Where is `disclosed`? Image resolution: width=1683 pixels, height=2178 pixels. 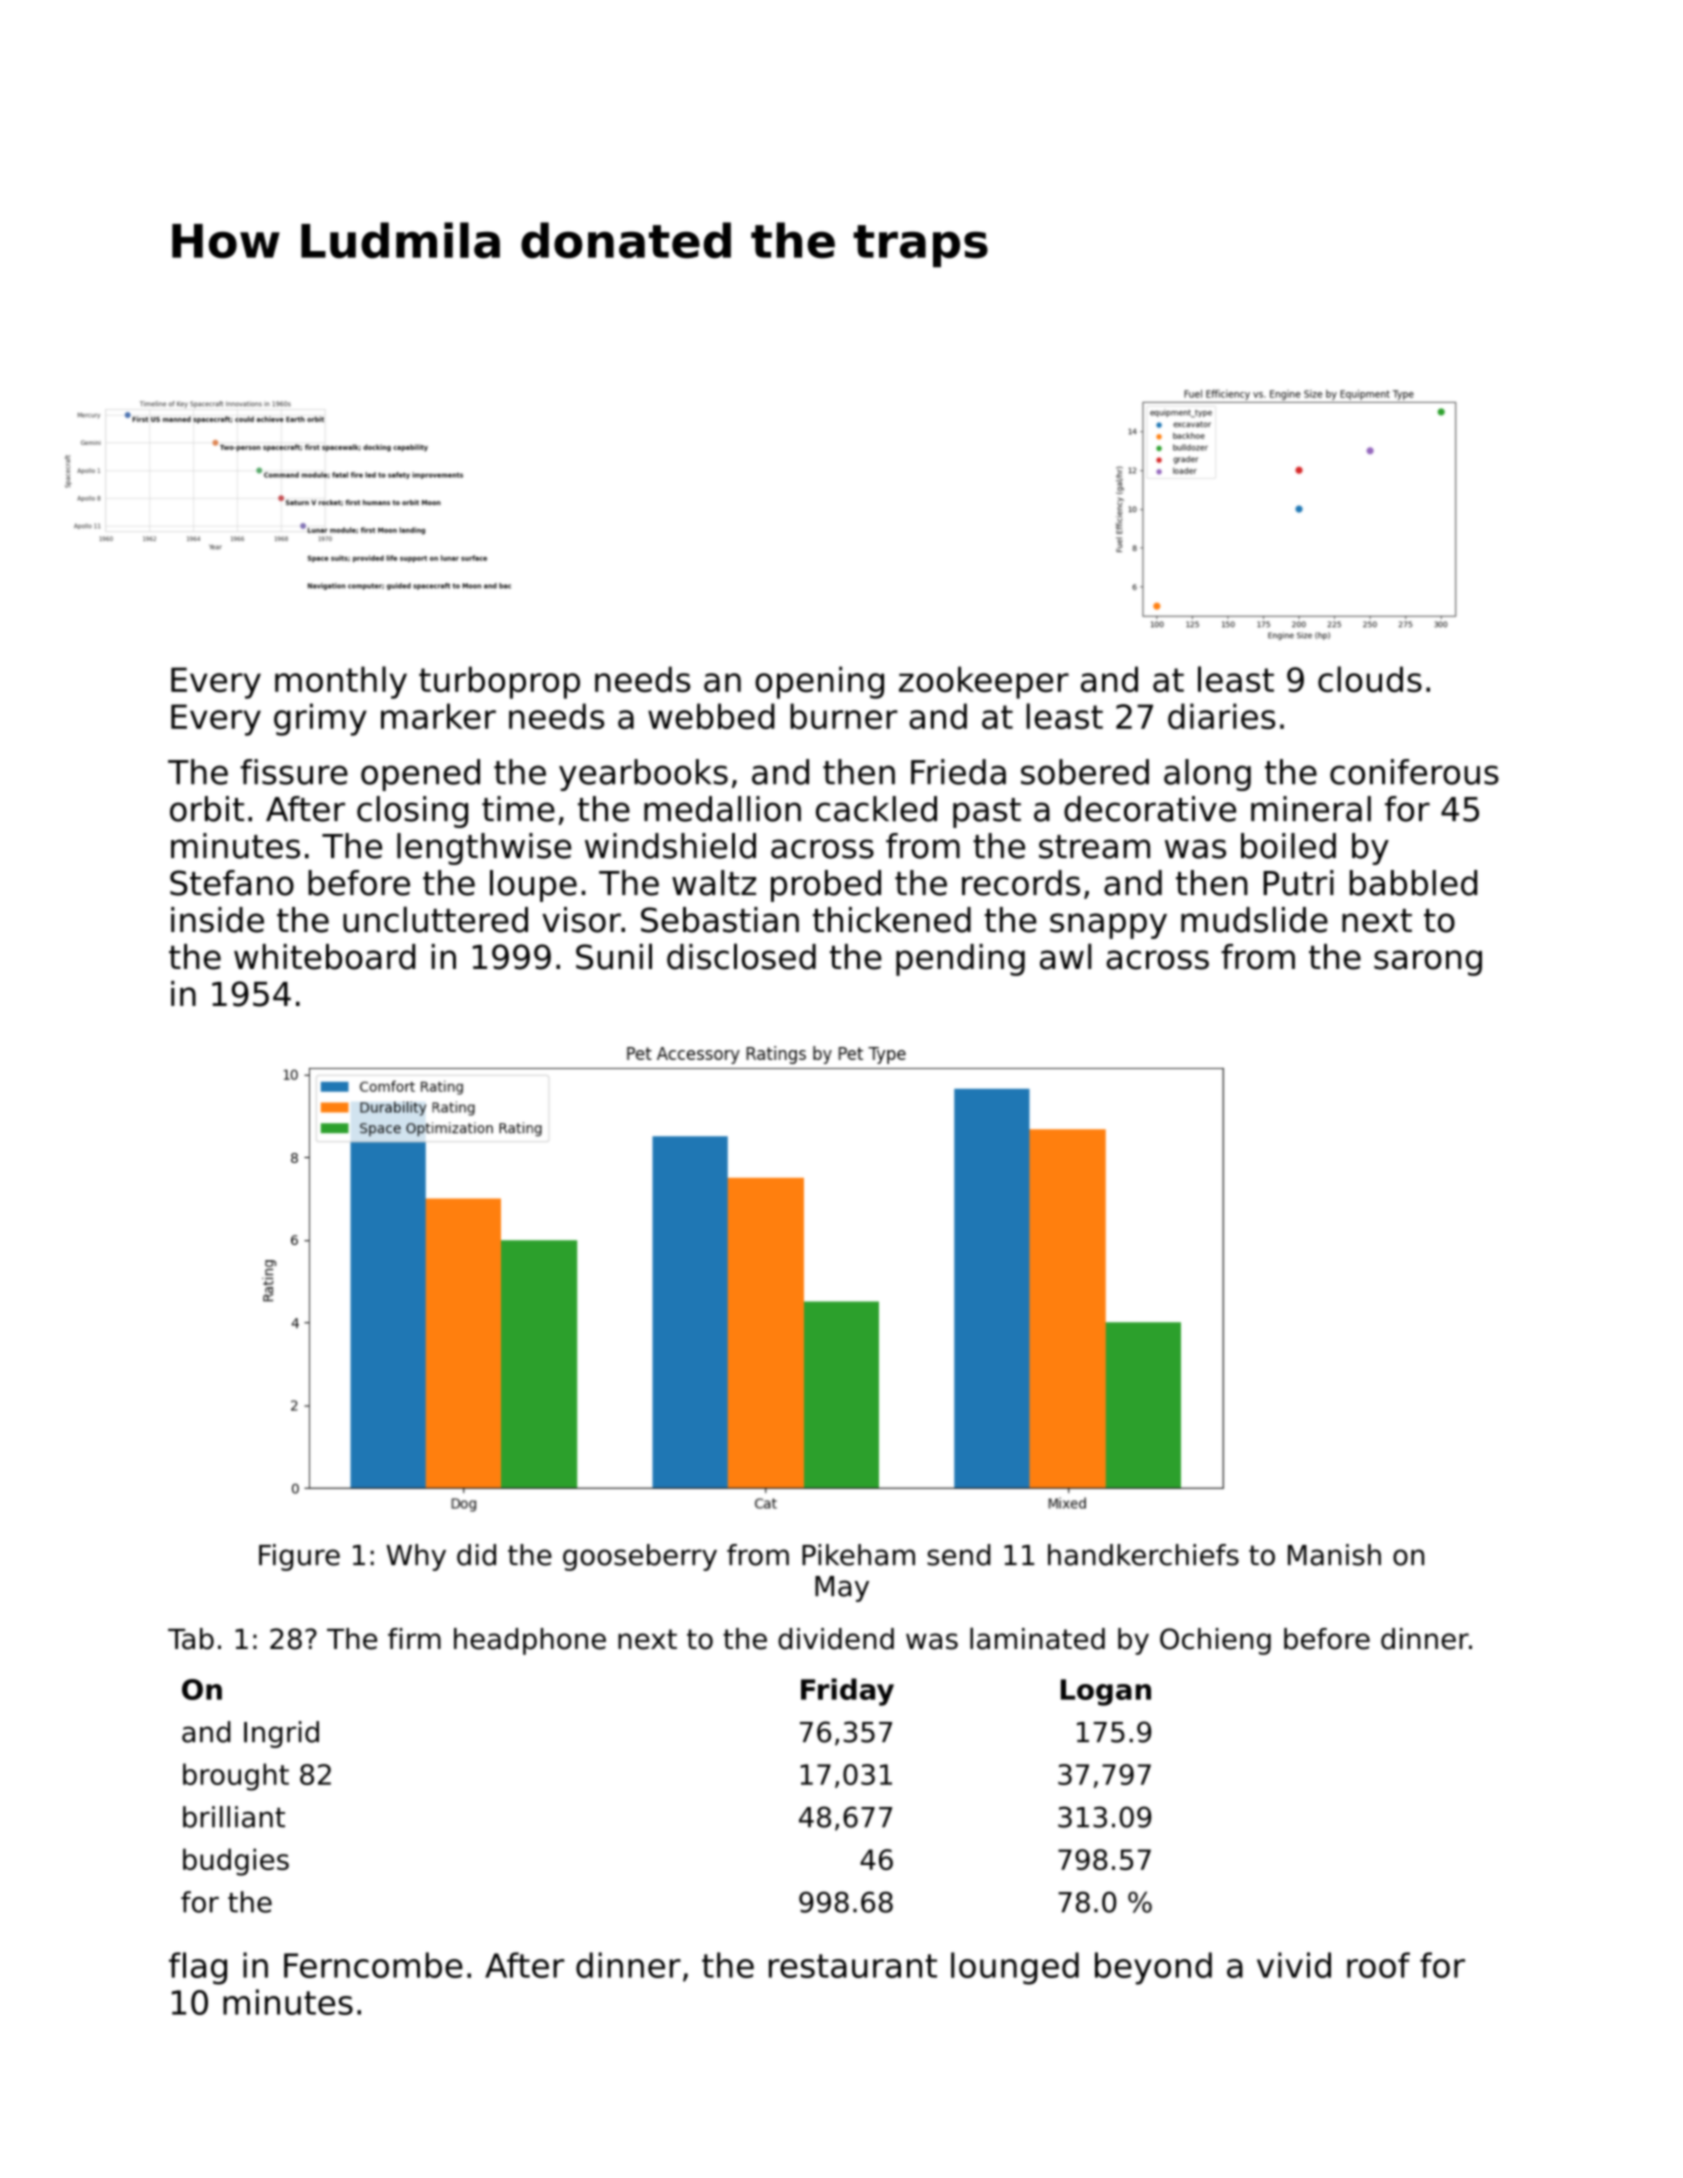
disclosed is located at coordinates (741, 956).
